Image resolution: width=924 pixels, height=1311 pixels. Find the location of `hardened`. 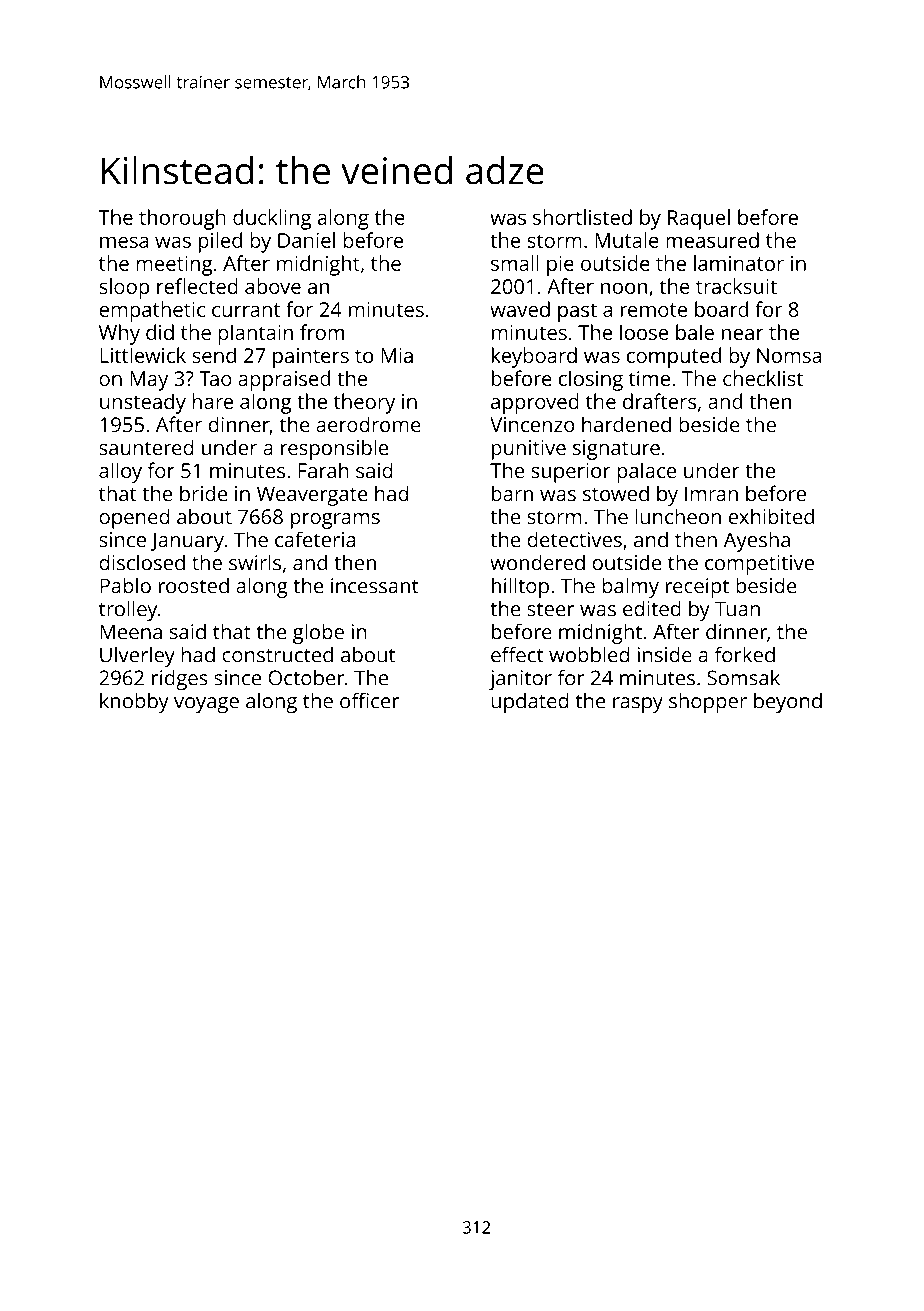

hardened is located at coordinates (626, 424).
